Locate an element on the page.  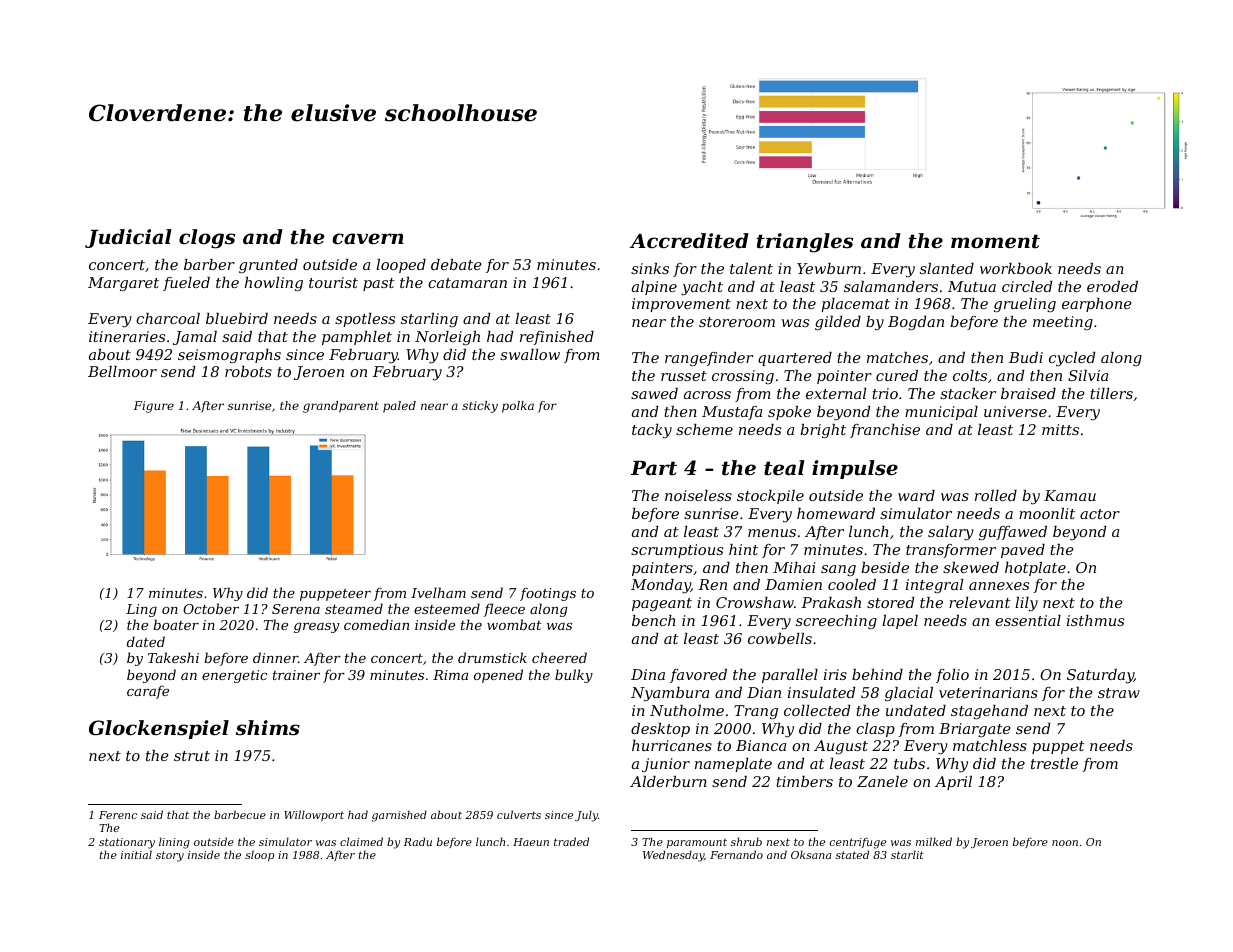
Fernando is located at coordinates (736, 854).
